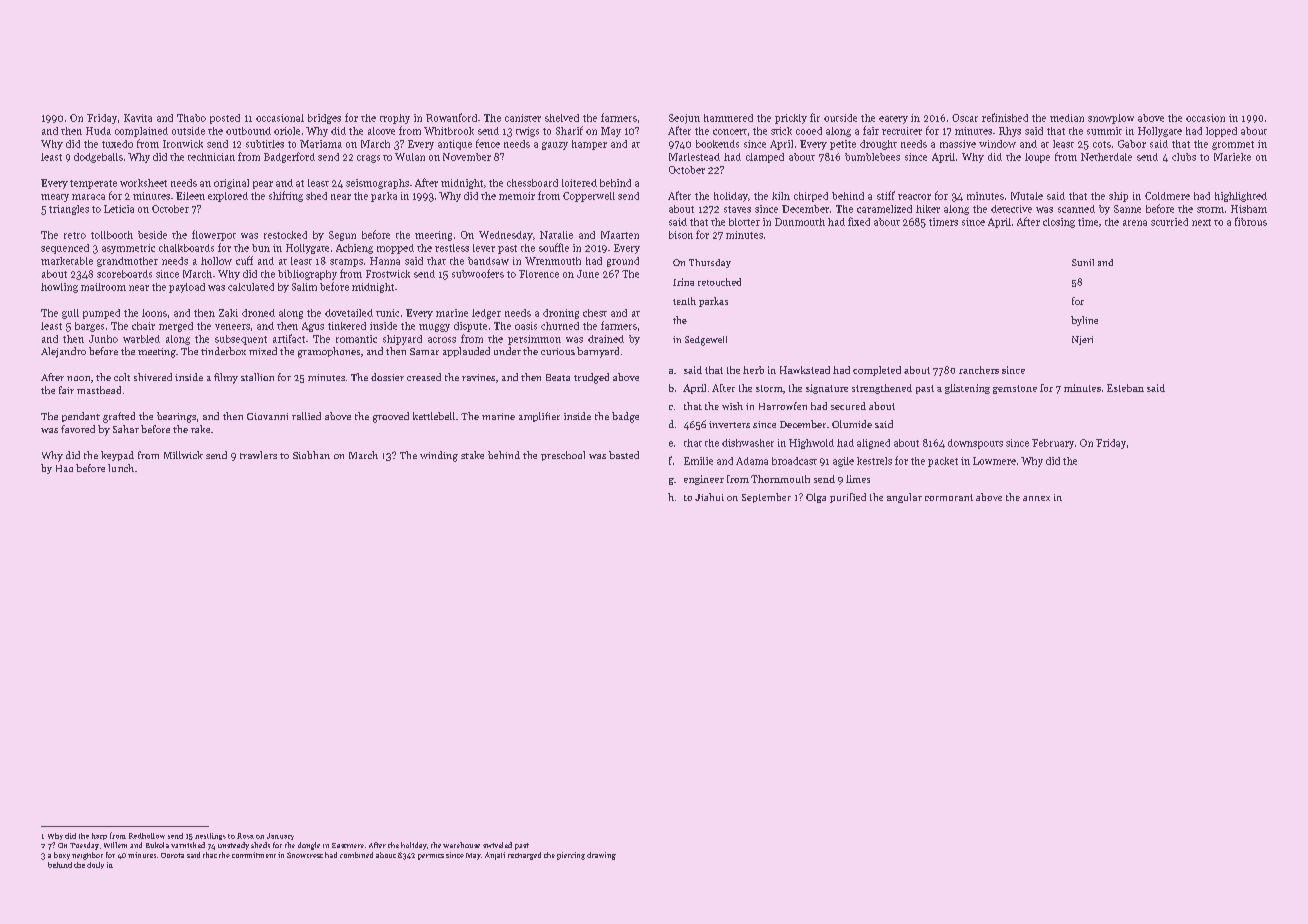  I want to click on grommet, so click(1233, 145).
